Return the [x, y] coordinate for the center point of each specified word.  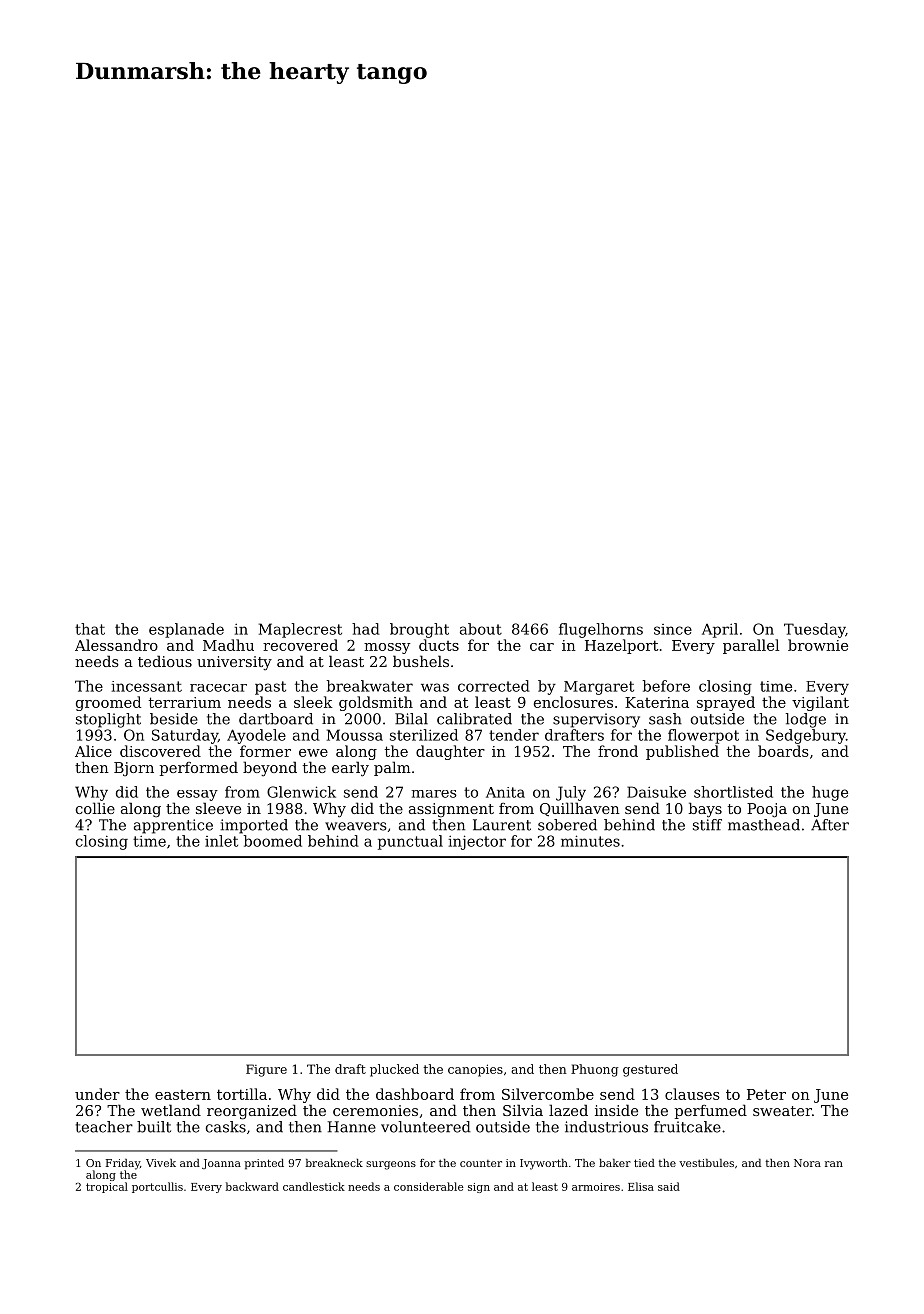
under [97, 1094]
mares [434, 794]
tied [644, 1163]
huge [830, 793]
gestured [650, 1070]
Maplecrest [300, 630]
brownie [818, 645]
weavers [356, 826]
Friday [123, 1164]
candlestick [314, 1186]
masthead [764, 825]
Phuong [594, 1070]
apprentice [173, 826]
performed [199, 768]
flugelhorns [601, 630]
